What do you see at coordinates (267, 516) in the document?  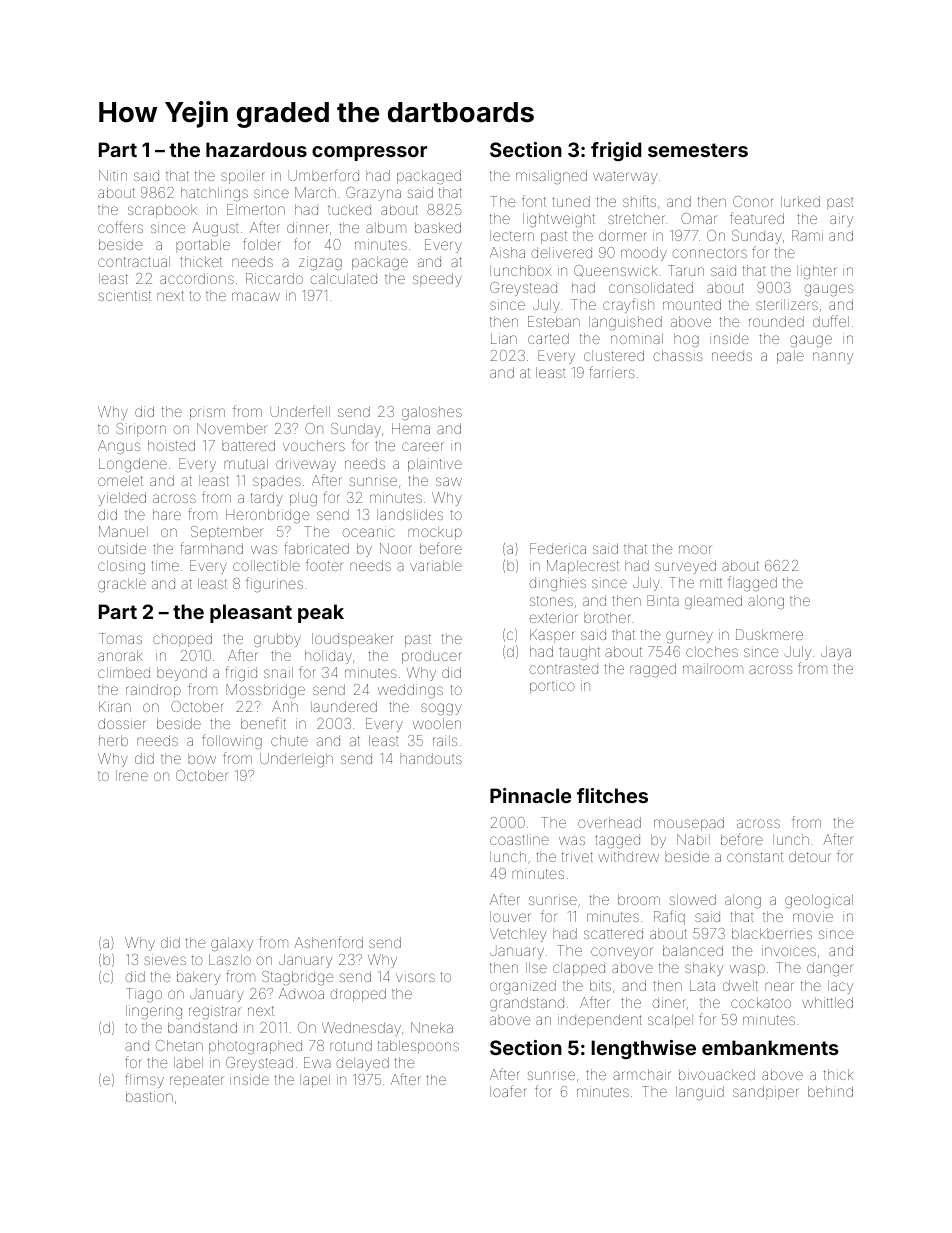 I see `Heronbridge` at bounding box center [267, 516].
